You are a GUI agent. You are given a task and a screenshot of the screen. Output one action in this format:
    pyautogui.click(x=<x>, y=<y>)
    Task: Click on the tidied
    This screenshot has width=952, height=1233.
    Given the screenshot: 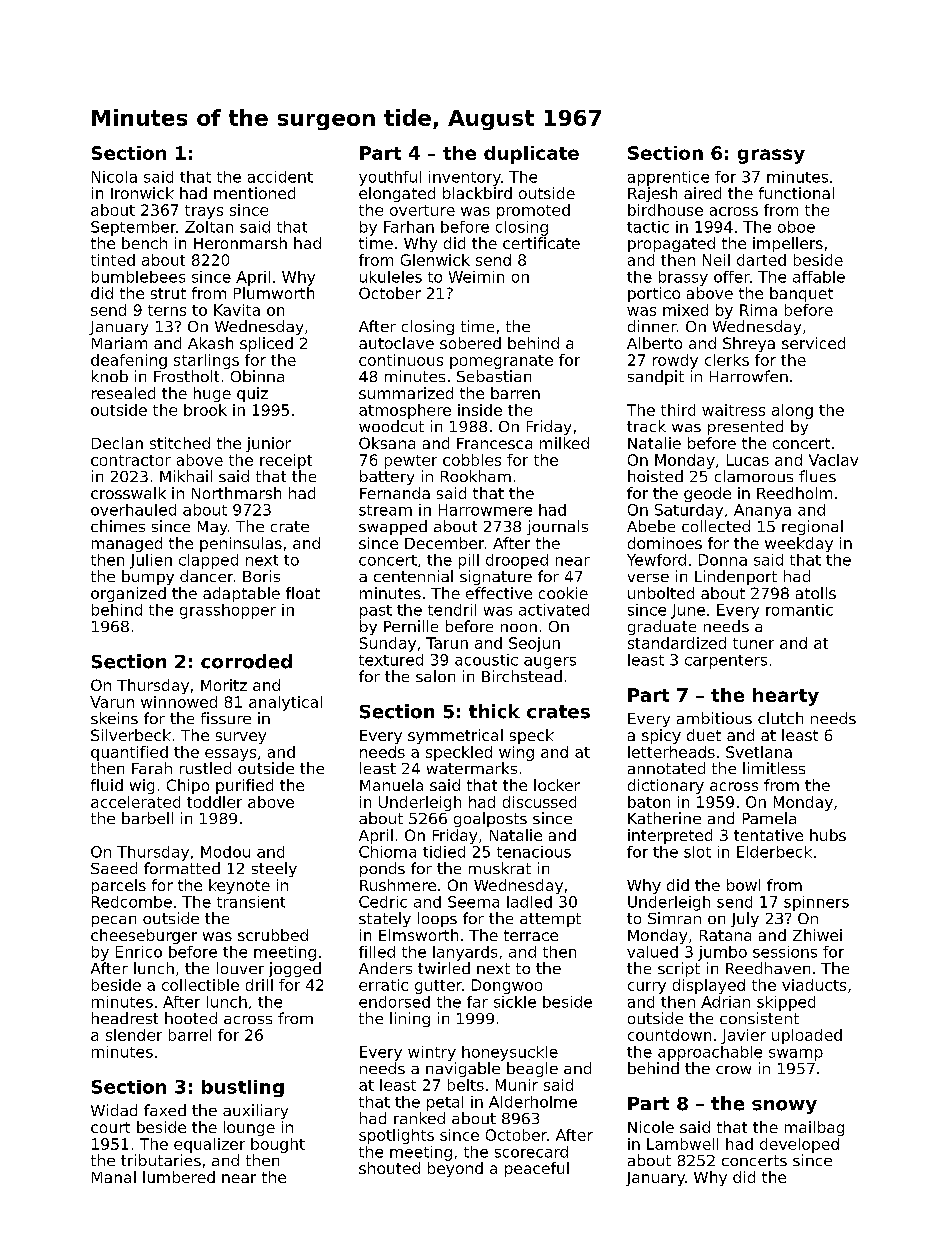 What is the action you would take?
    pyautogui.click(x=444, y=852)
